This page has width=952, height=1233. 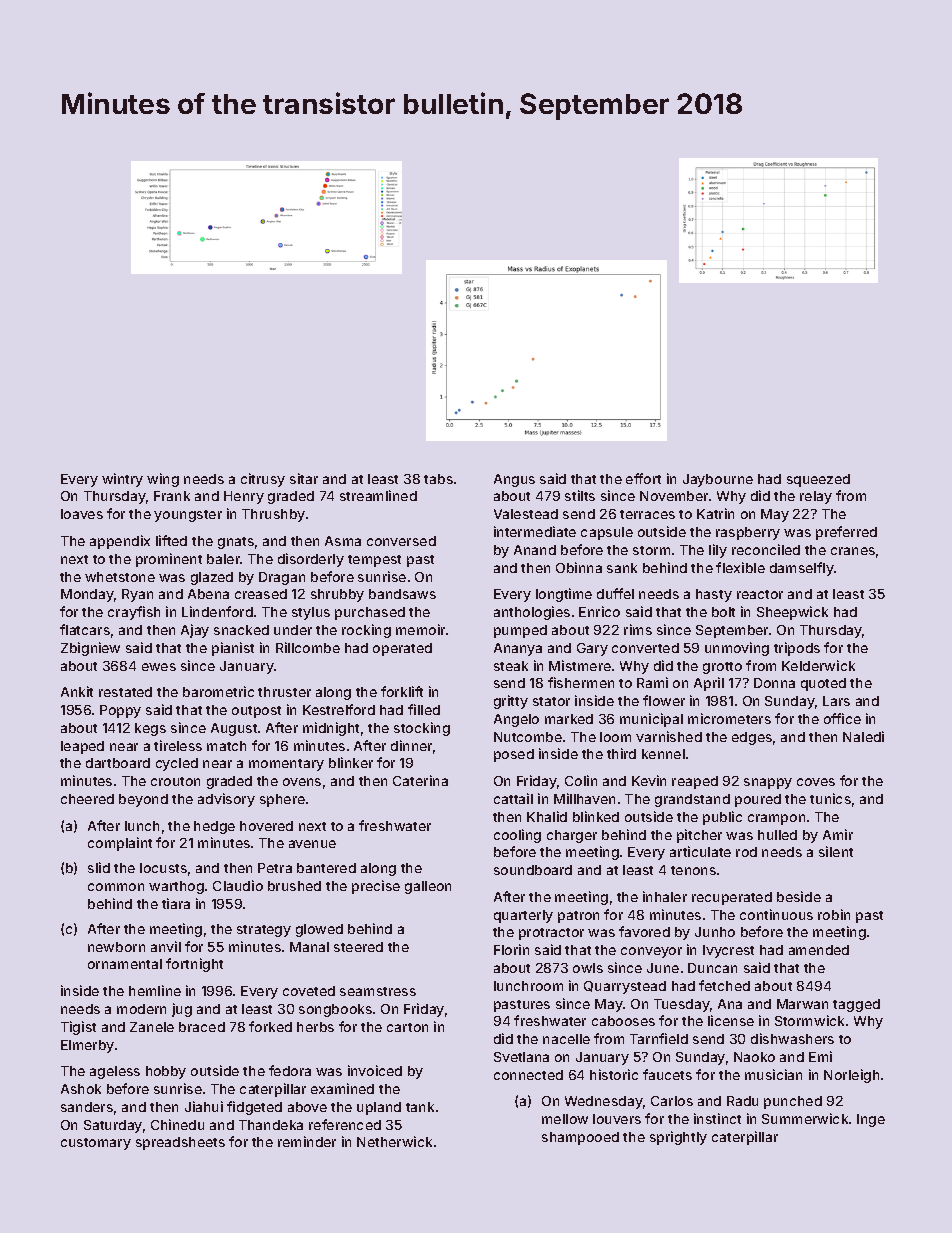 What do you see at coordinates (284, 692) in the page?
I see `thruster` at bounding box center [284, 692].
